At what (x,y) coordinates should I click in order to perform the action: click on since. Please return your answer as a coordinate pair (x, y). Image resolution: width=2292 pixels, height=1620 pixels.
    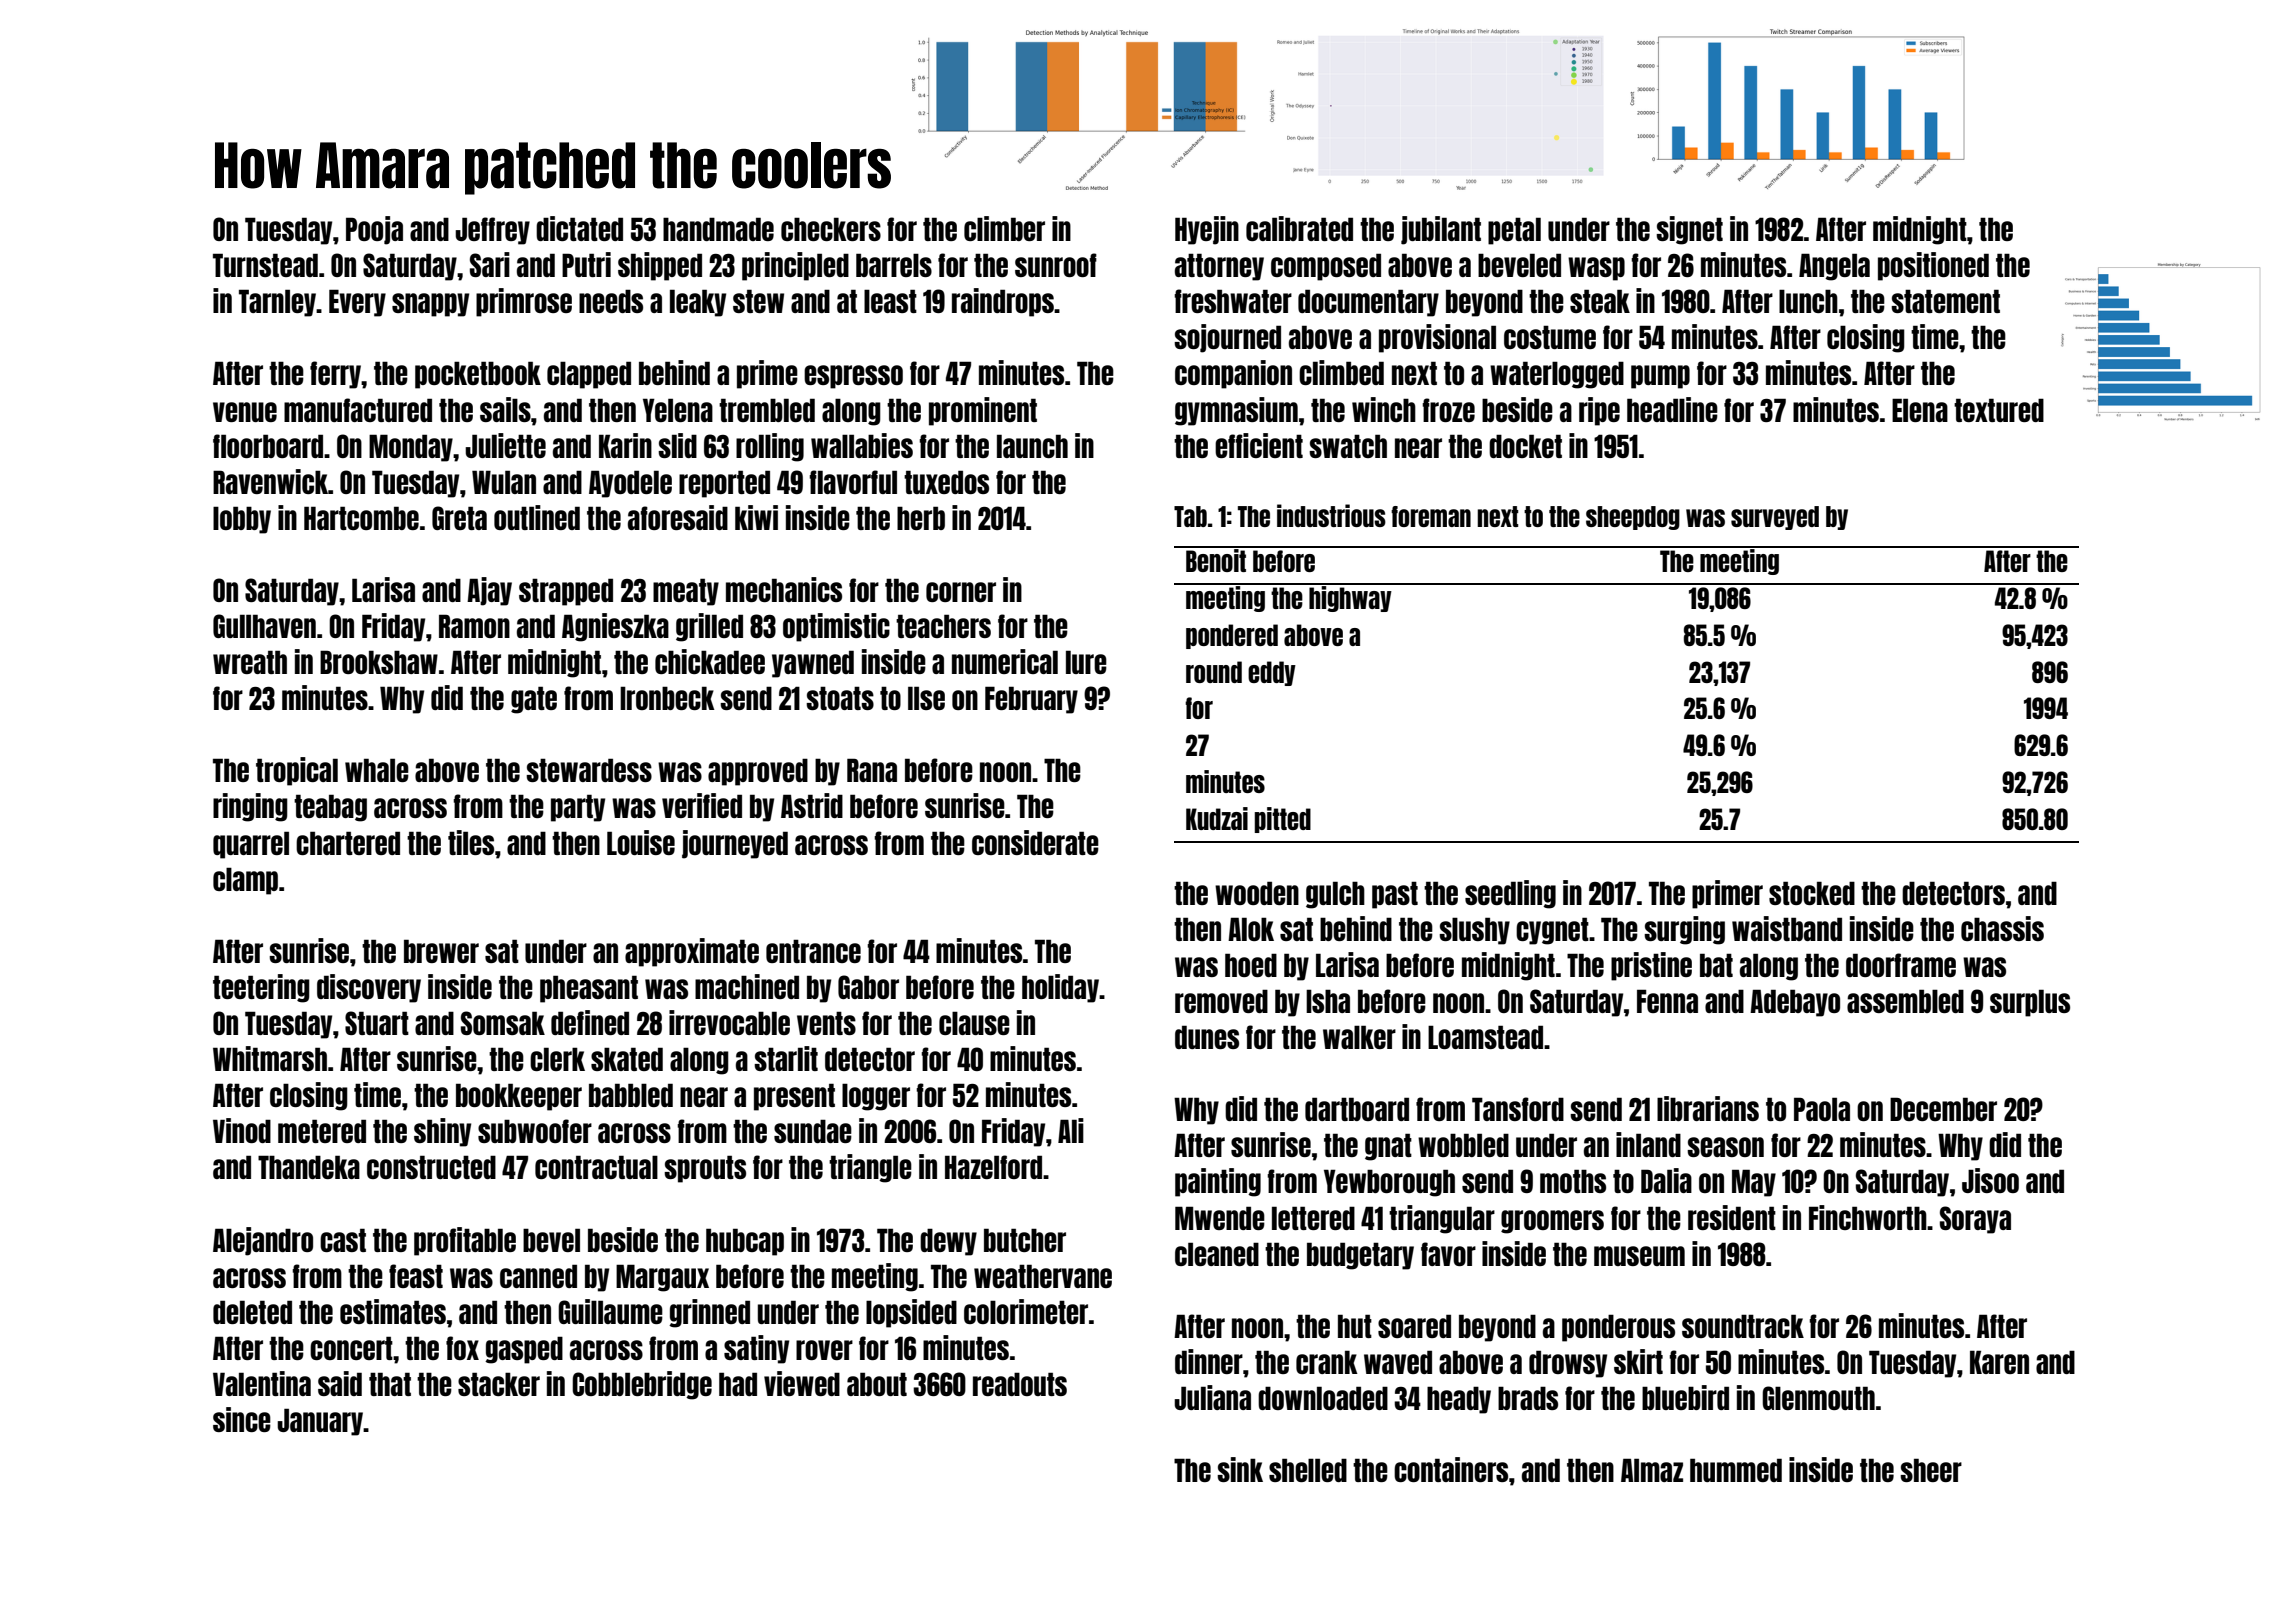
    Looking at the image, I should click on (242, 1419).
